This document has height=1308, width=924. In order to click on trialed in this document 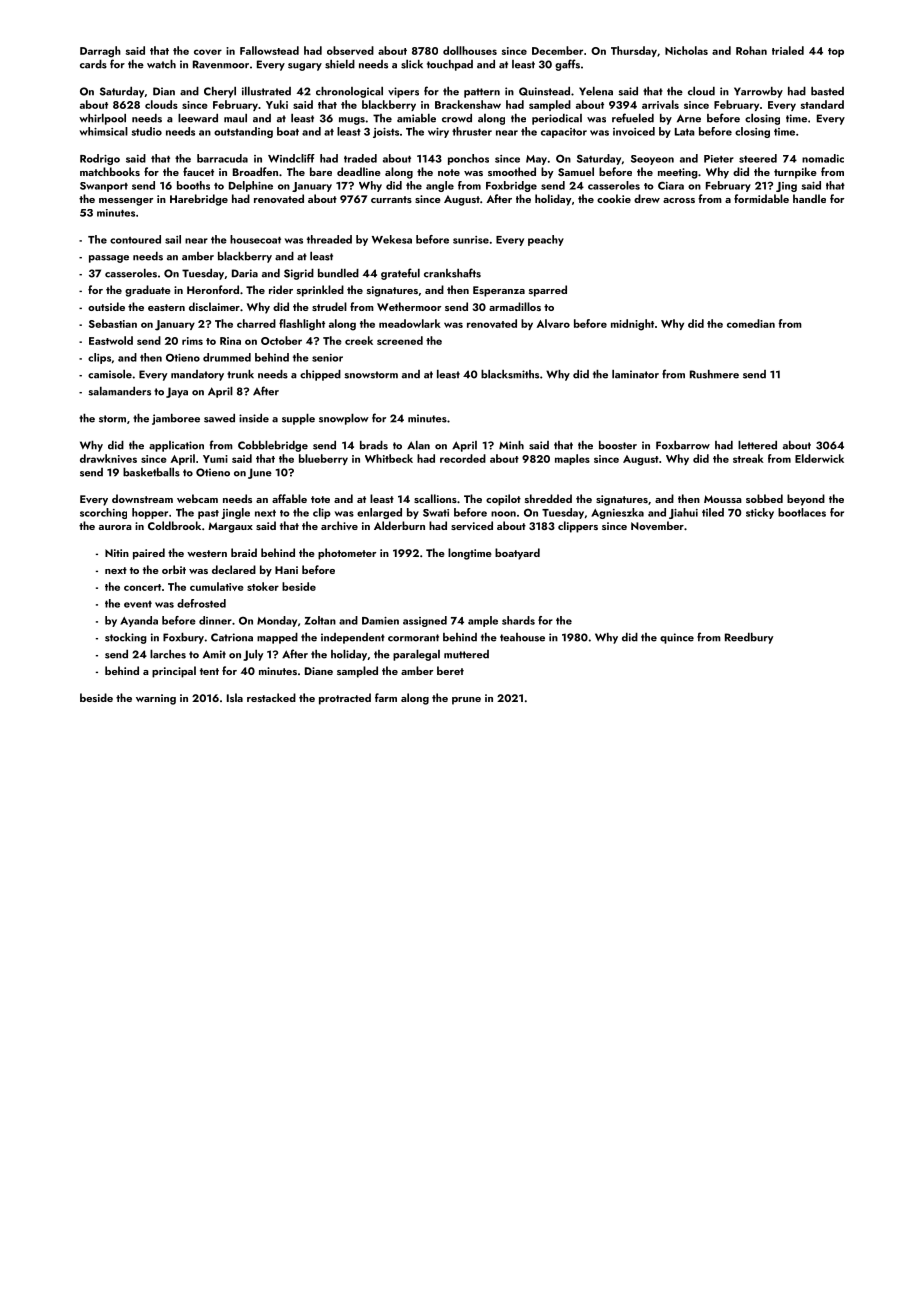, I will do `click(788, 50)`.
